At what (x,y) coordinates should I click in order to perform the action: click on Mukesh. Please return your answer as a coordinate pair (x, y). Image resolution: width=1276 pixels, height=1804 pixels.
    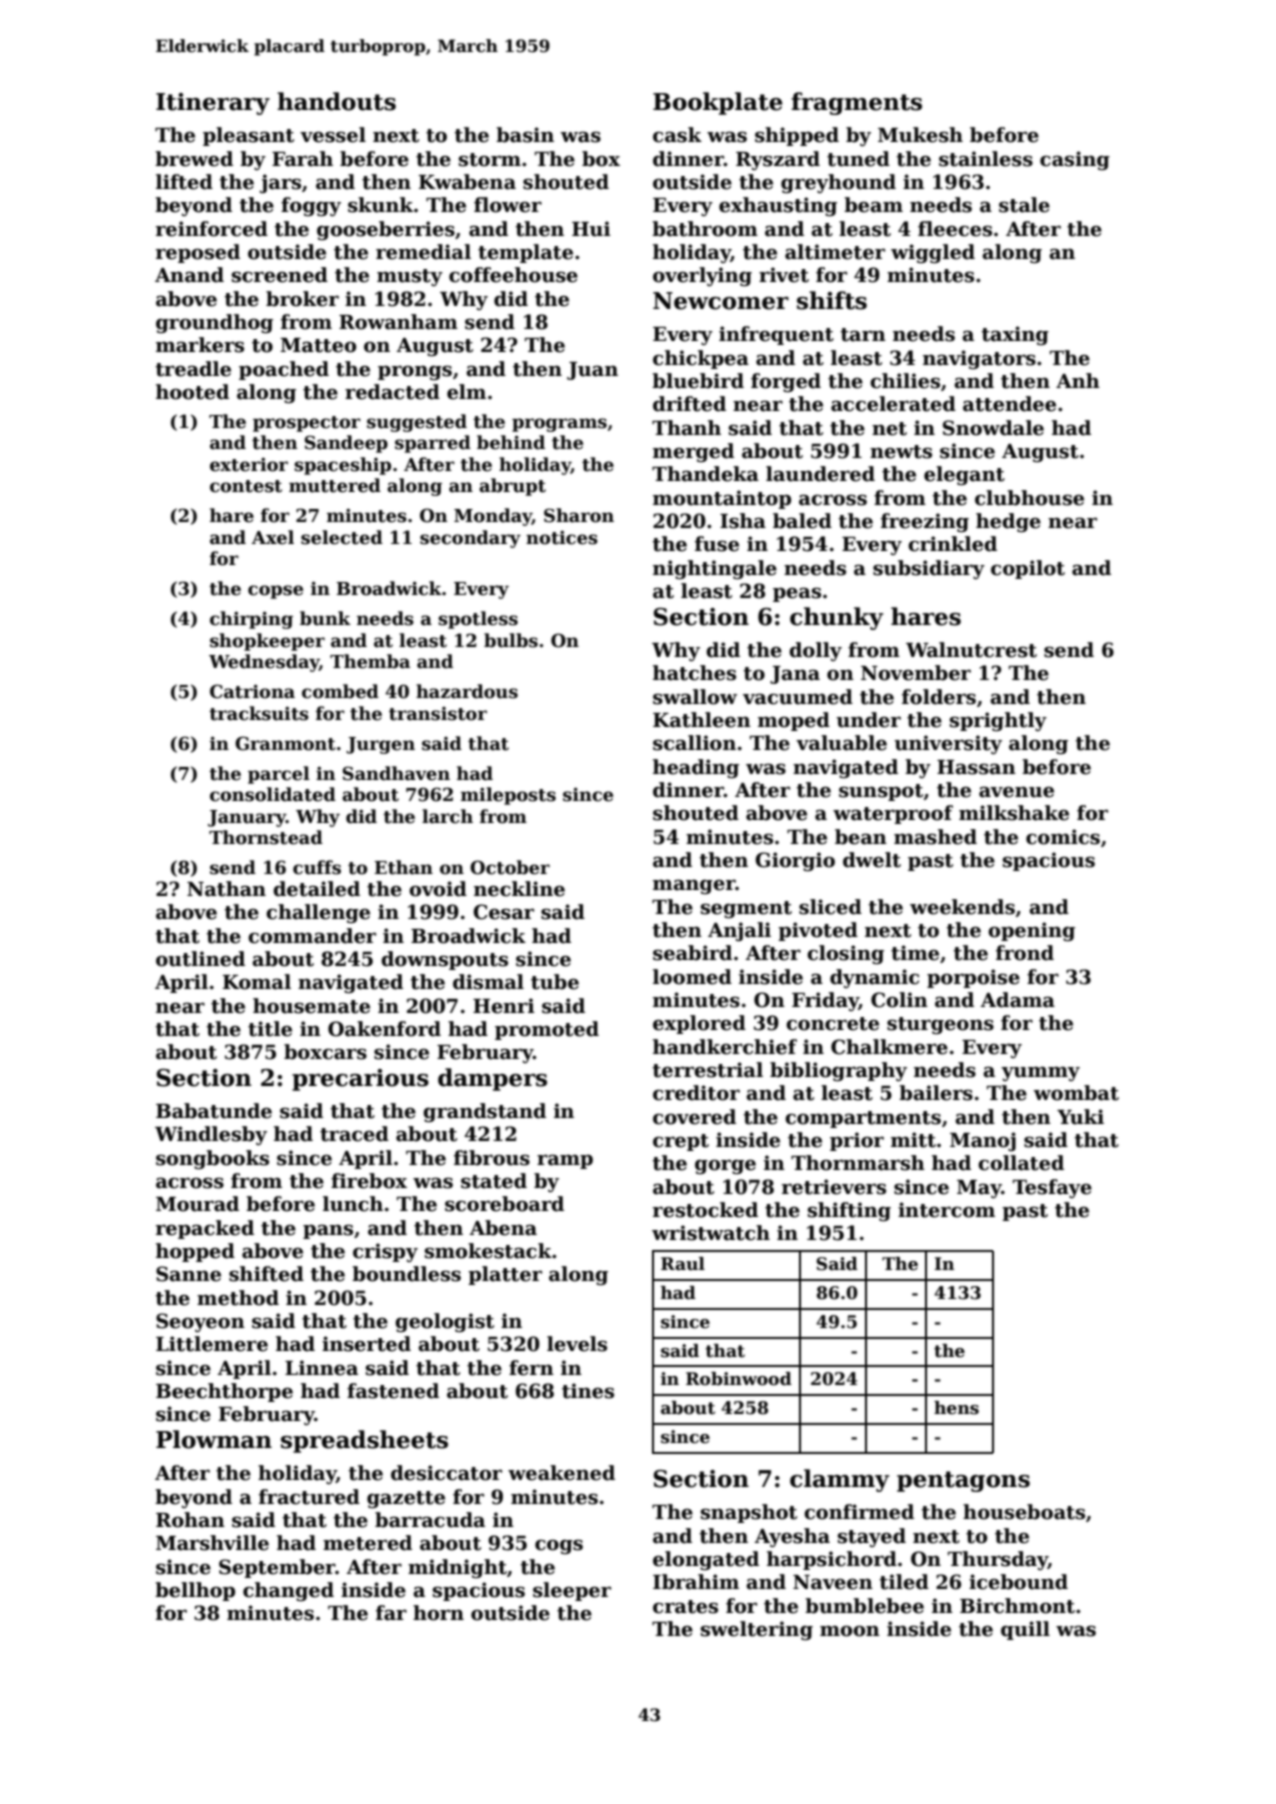
    Looking at the image, I should click on (920, 135).
